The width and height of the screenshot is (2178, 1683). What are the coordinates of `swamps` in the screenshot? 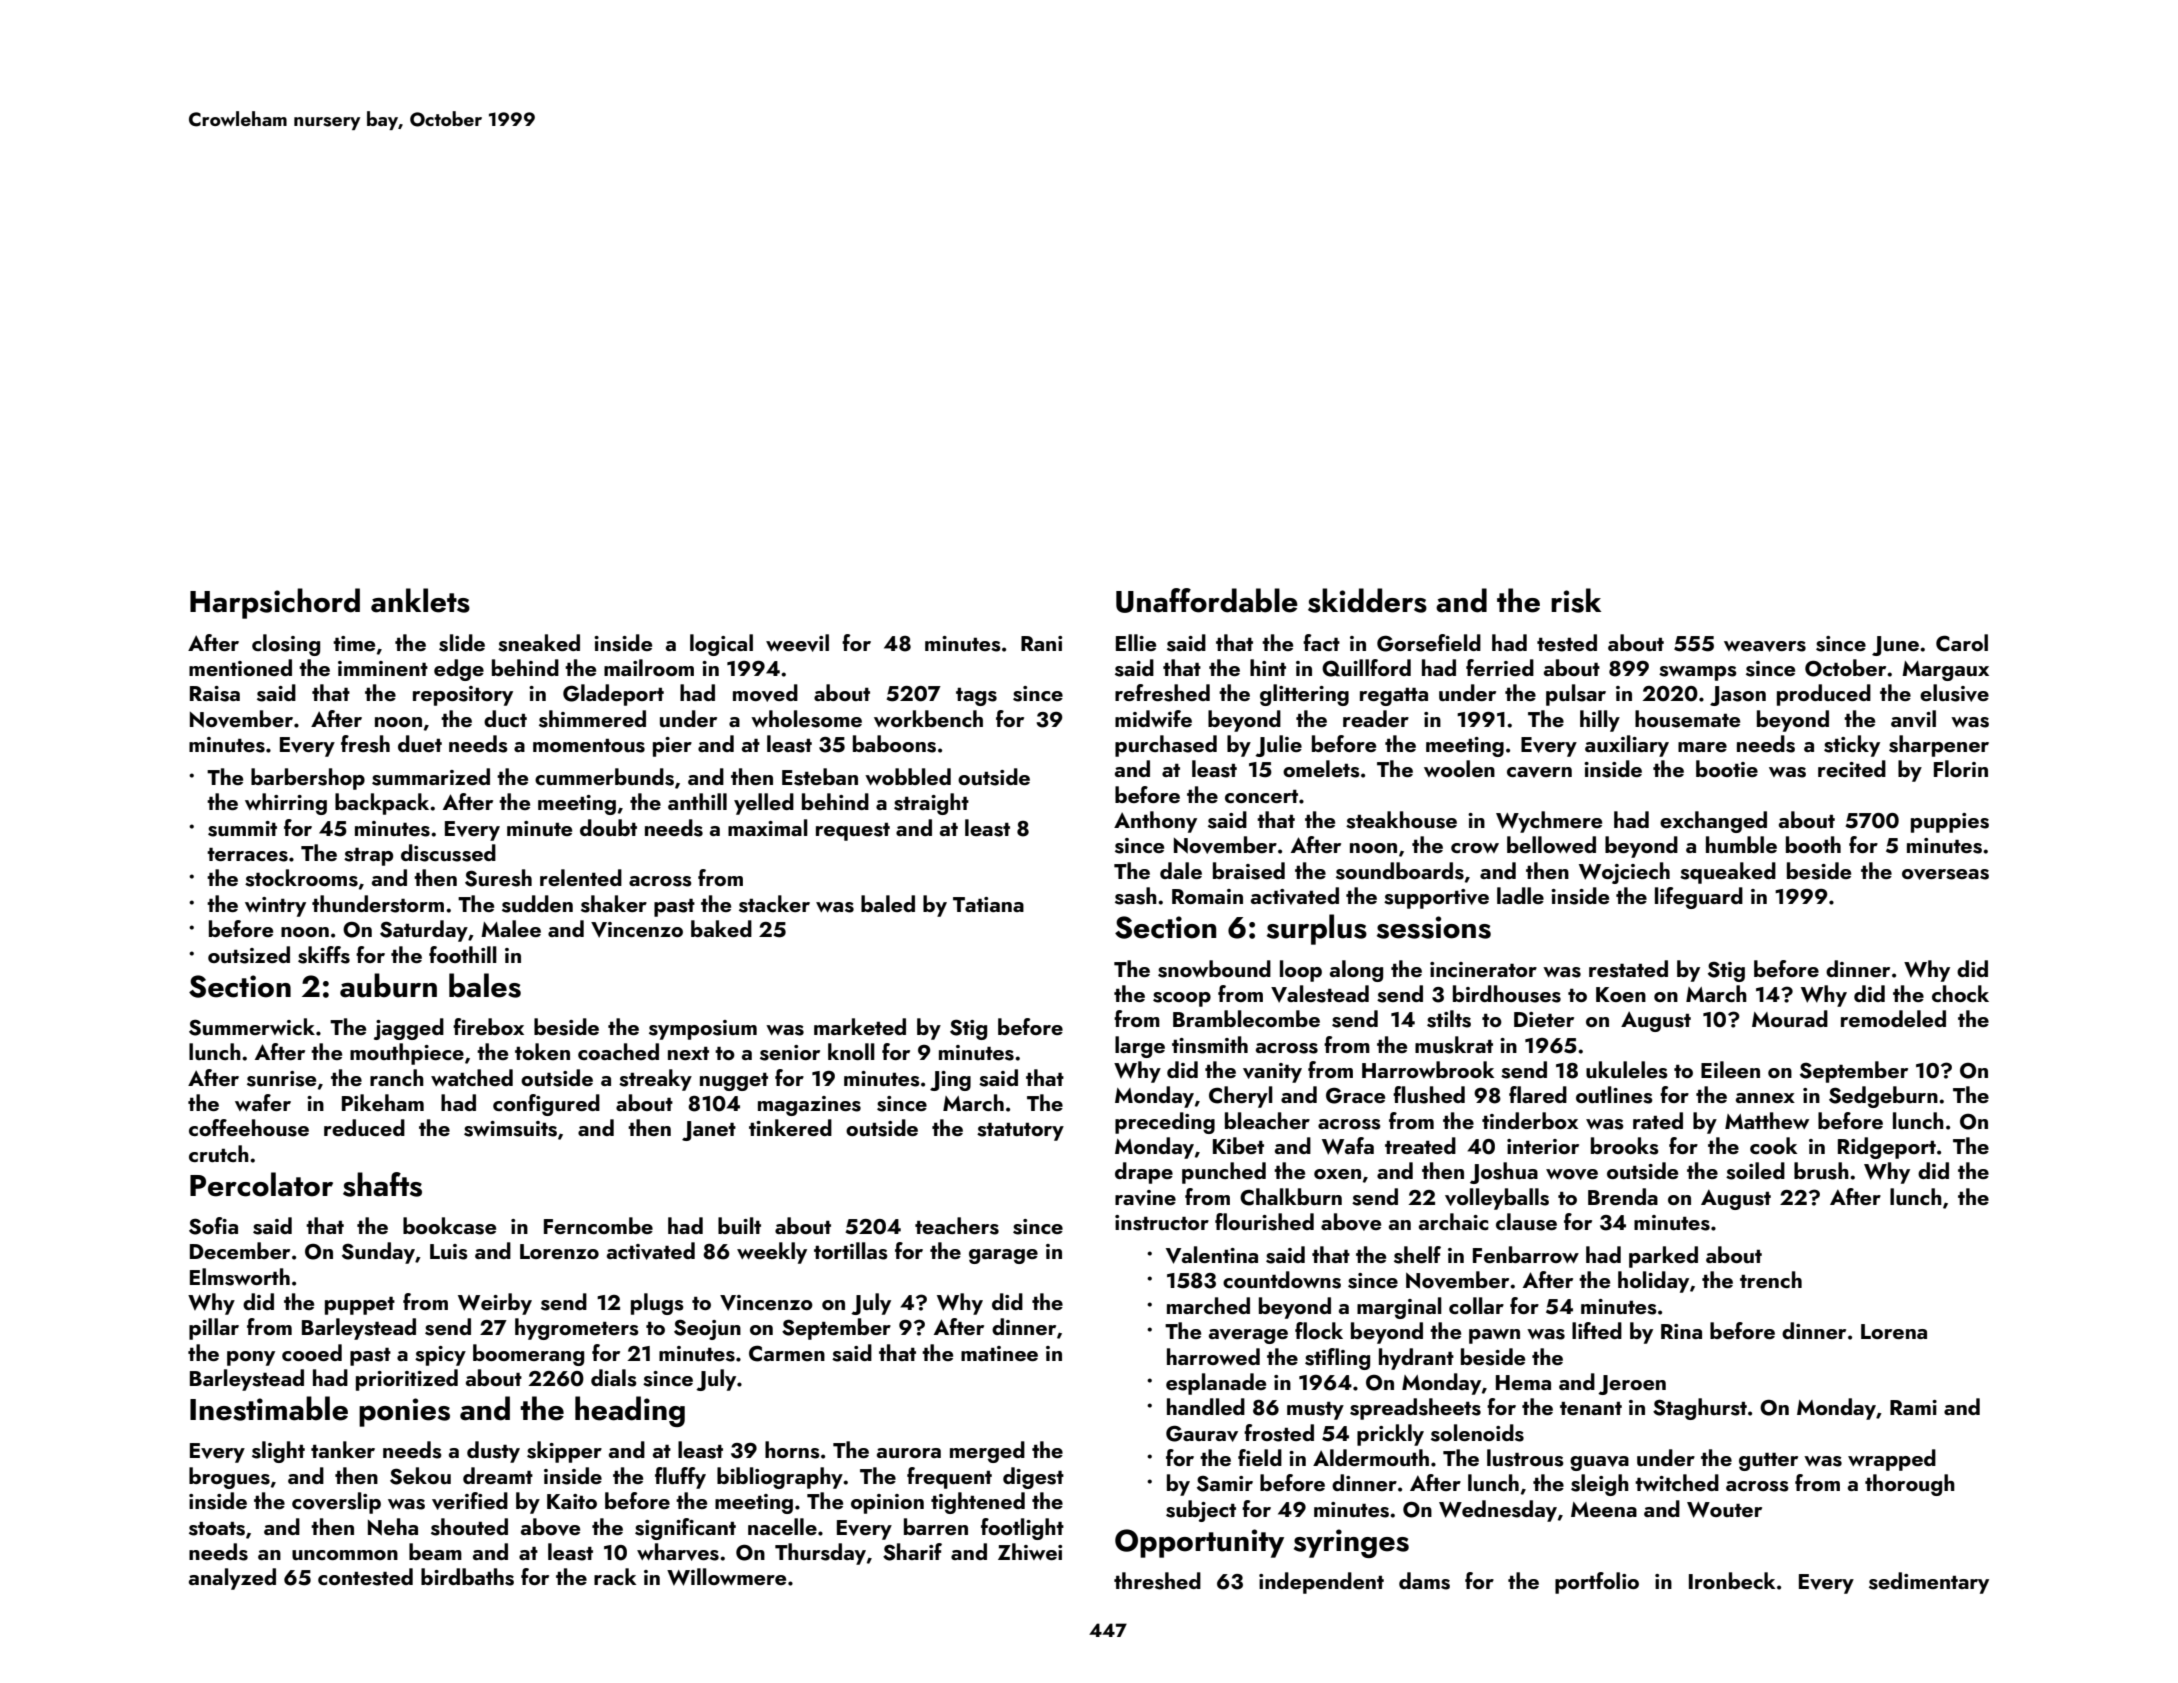 It's located at (1698, 673).
